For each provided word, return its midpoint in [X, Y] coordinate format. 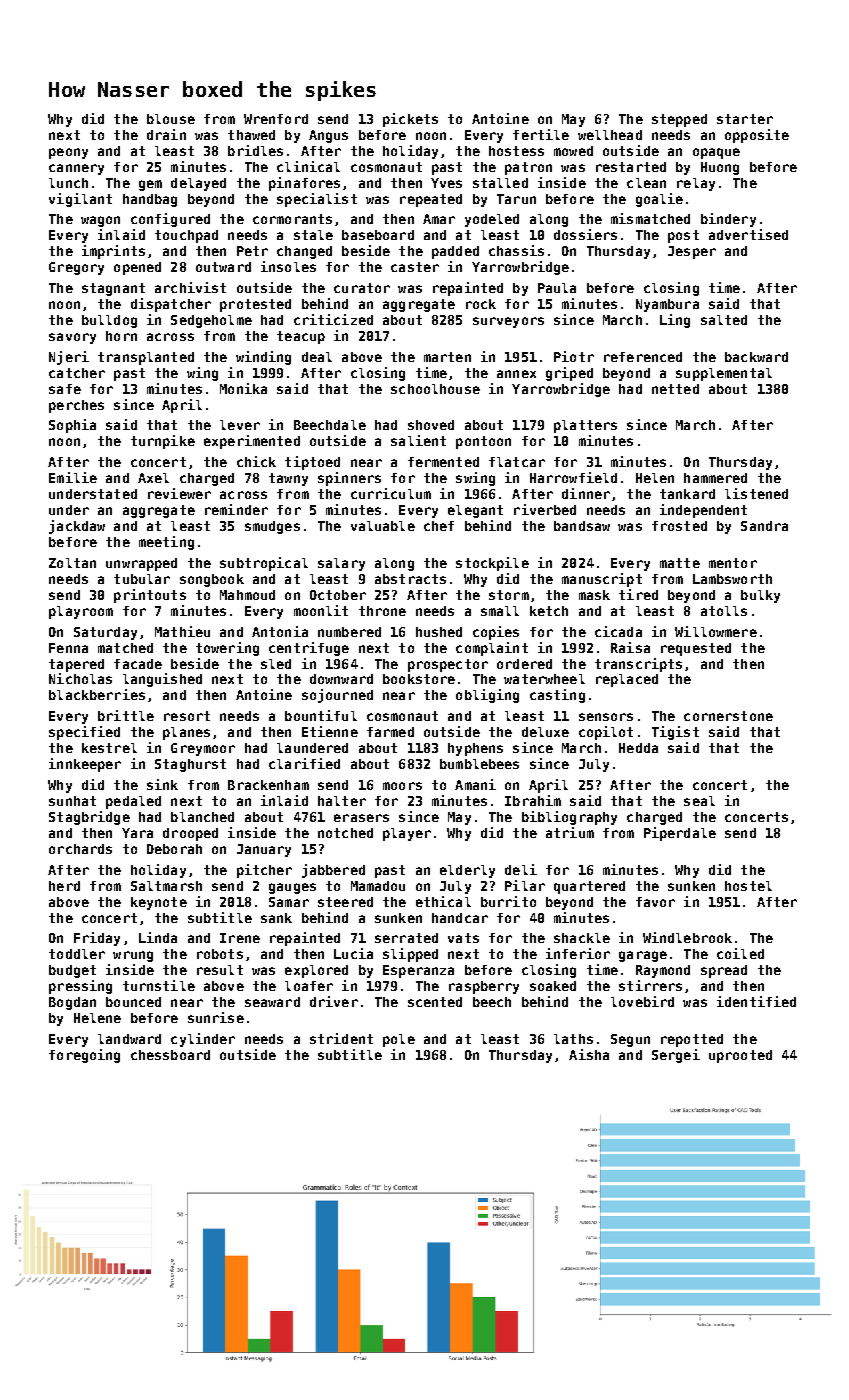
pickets [410, 120]
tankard [687, 494]
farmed [390, 732]
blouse [171, 119]
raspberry [484, 987]
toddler [77, 954]
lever [240, 425]
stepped [679, 120]
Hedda [638, 748]
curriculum [391, 493]
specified [84, 733]
